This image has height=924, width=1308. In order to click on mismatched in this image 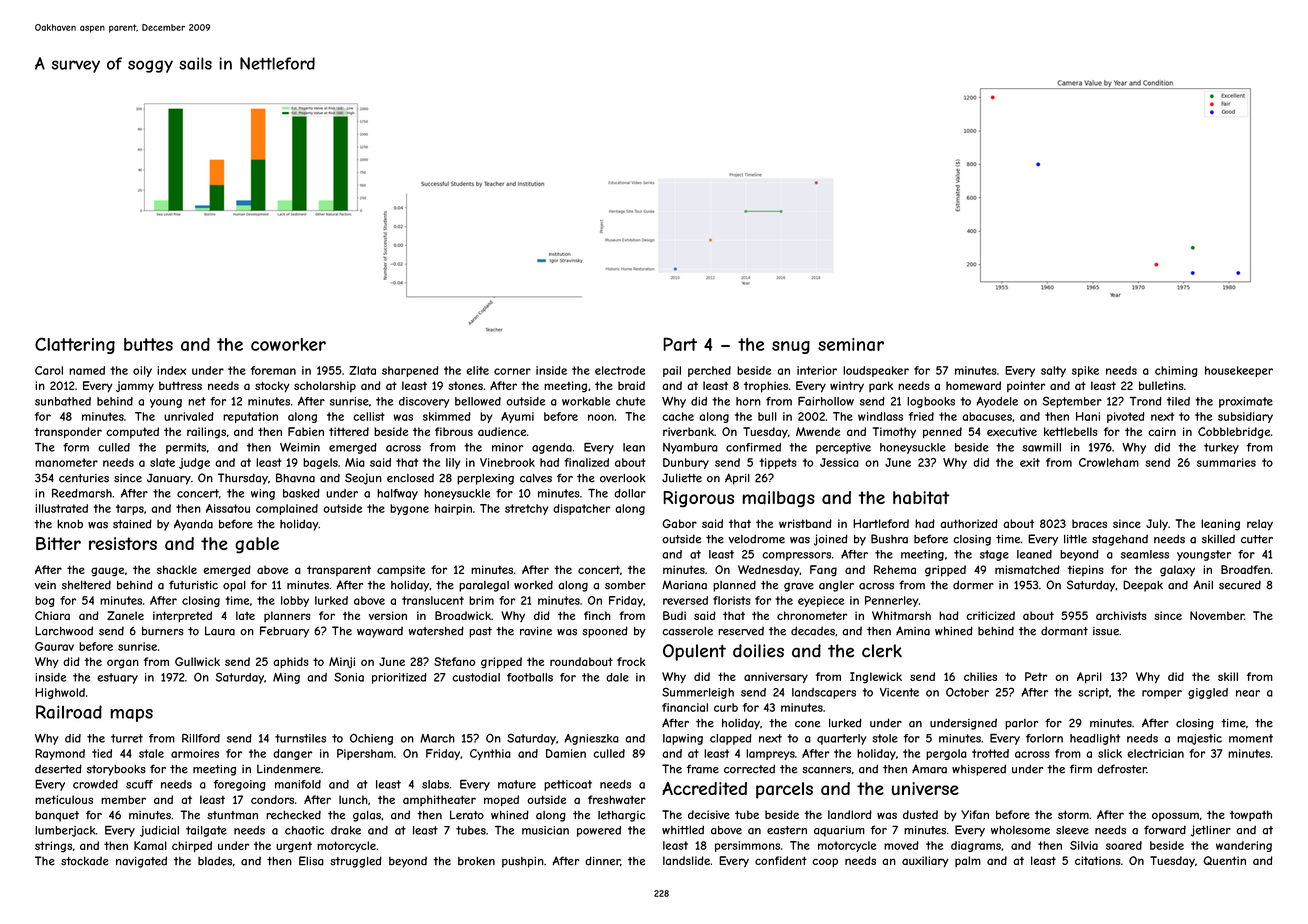, I will do `click(1027, 569)`.
